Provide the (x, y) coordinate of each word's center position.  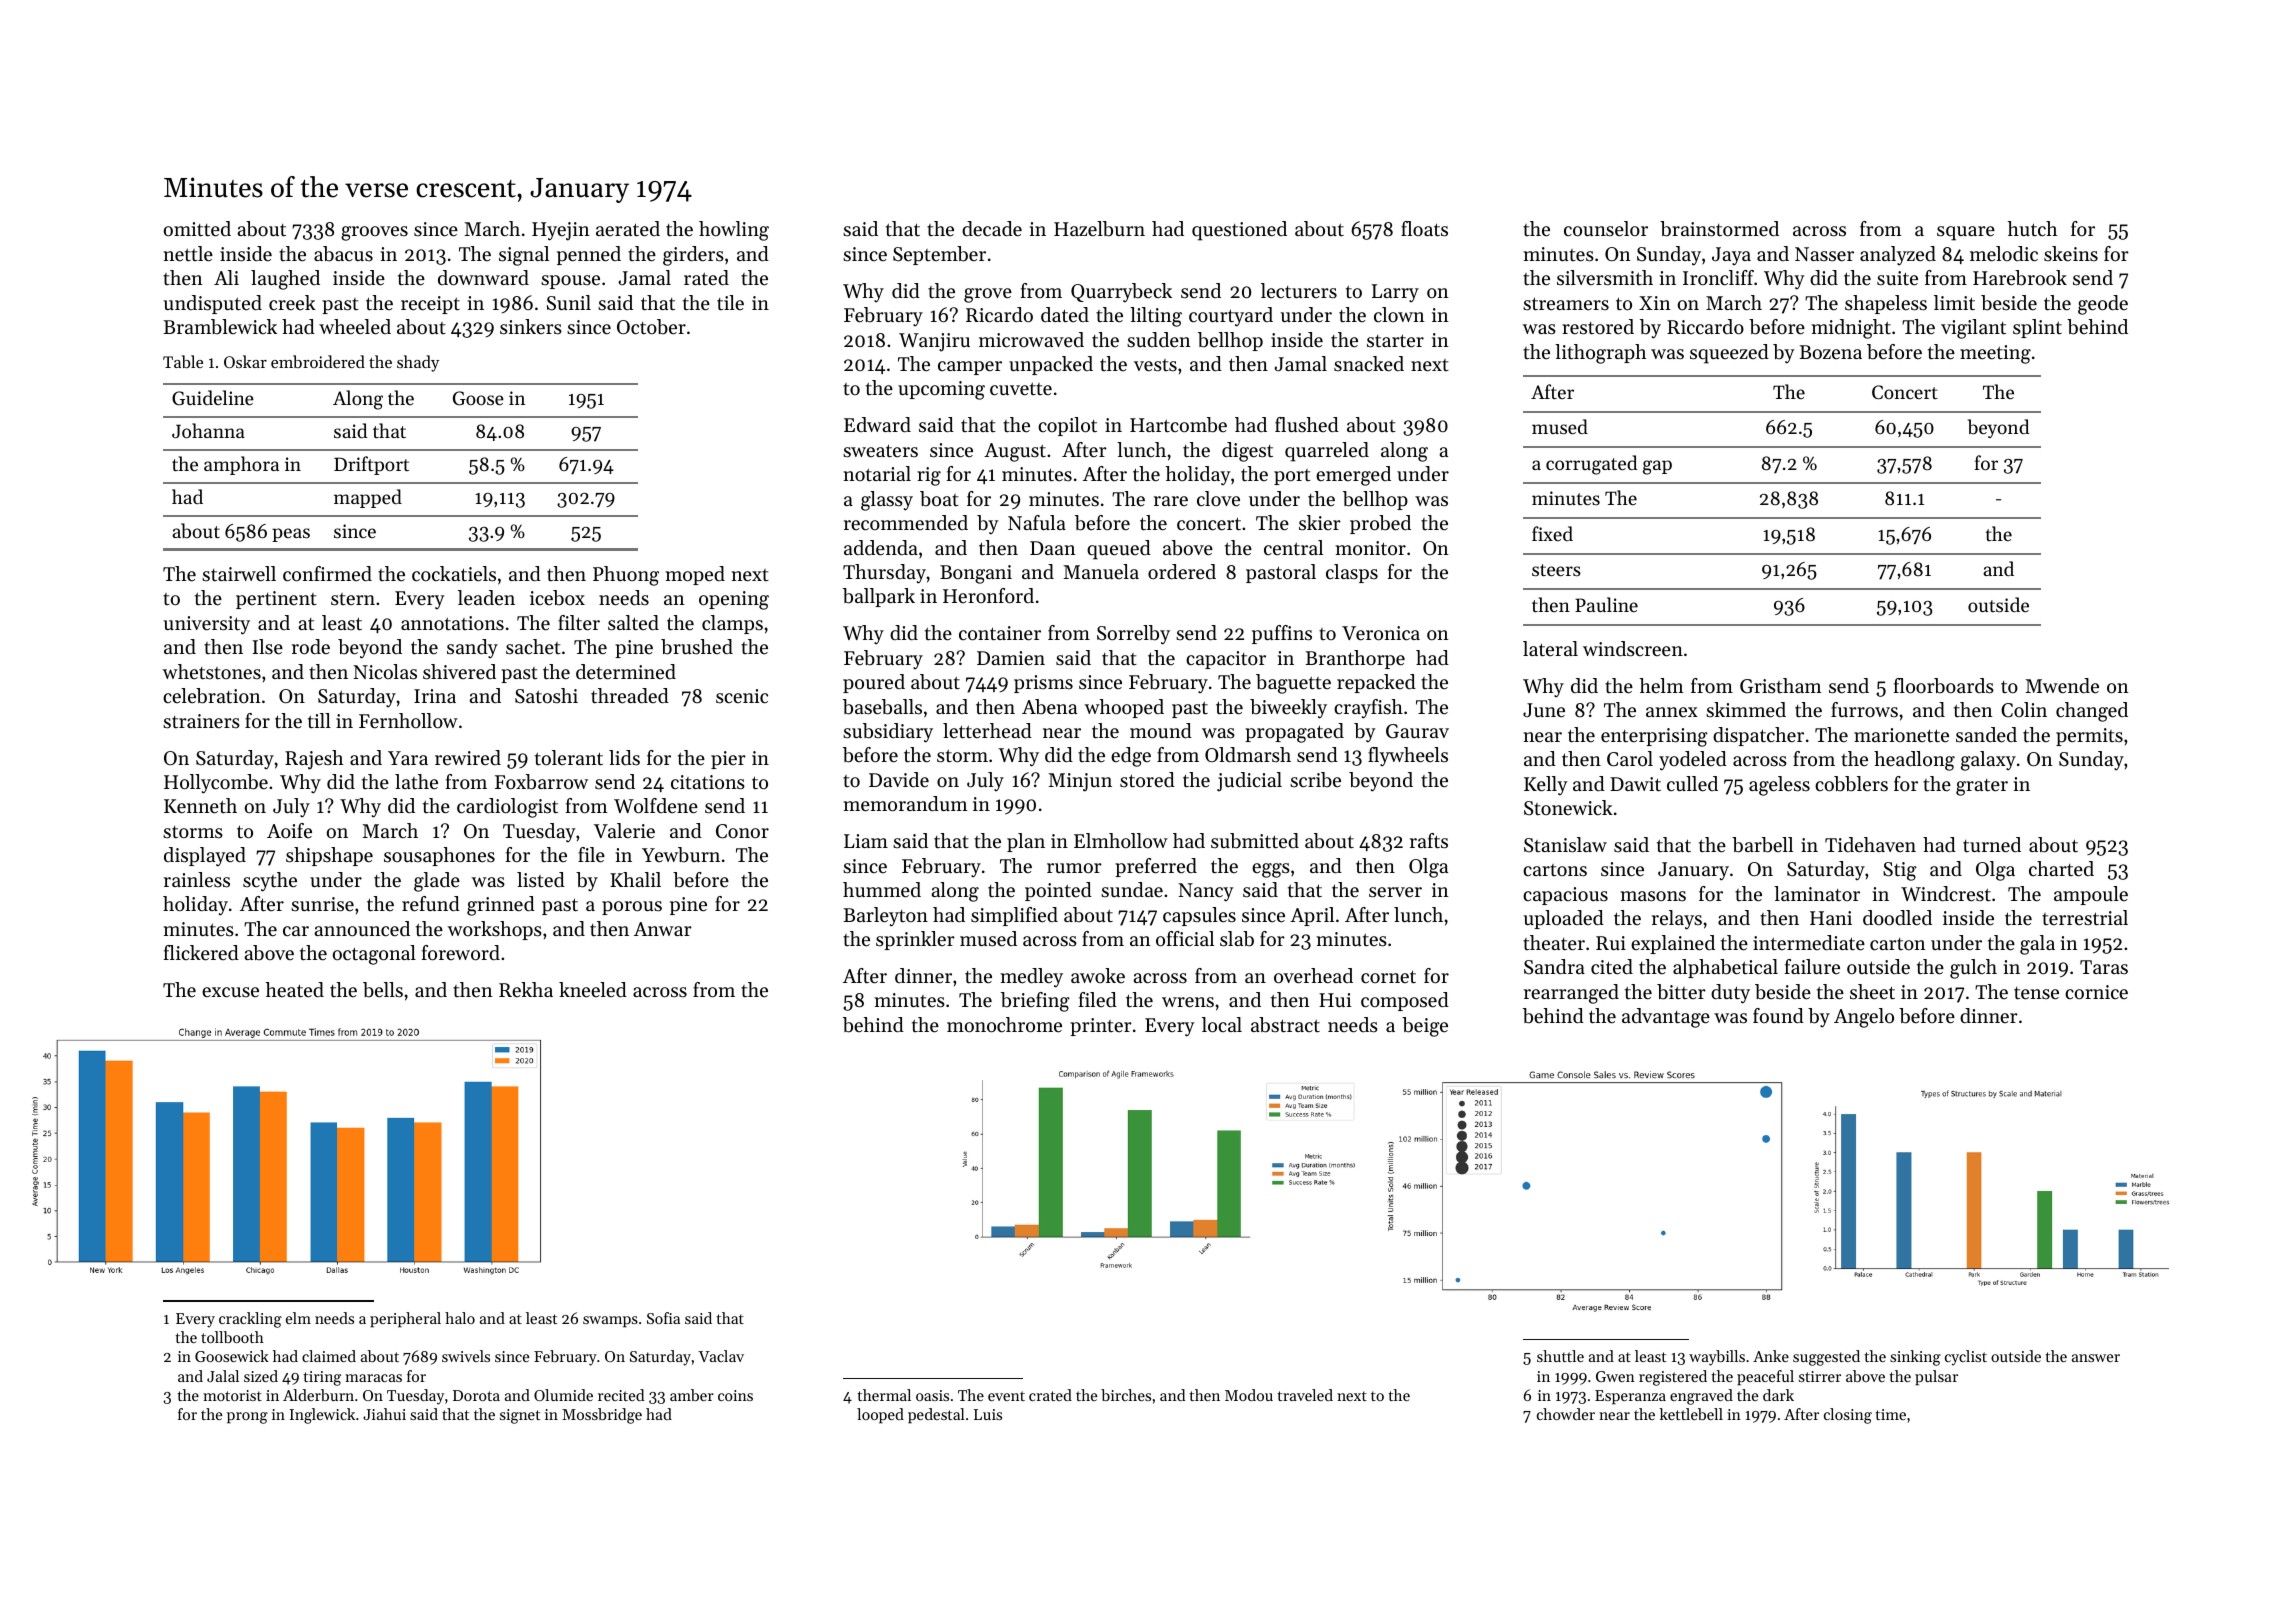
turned (1992, 845)
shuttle (1560, 1356)
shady (418, 363)
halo (460, 1318)
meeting (1995, 354)
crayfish (1368, 709)
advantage (1666, 1018)
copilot (1067, 426)
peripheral (405, 1320)
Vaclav (721, 1356)
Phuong (626, 576)
